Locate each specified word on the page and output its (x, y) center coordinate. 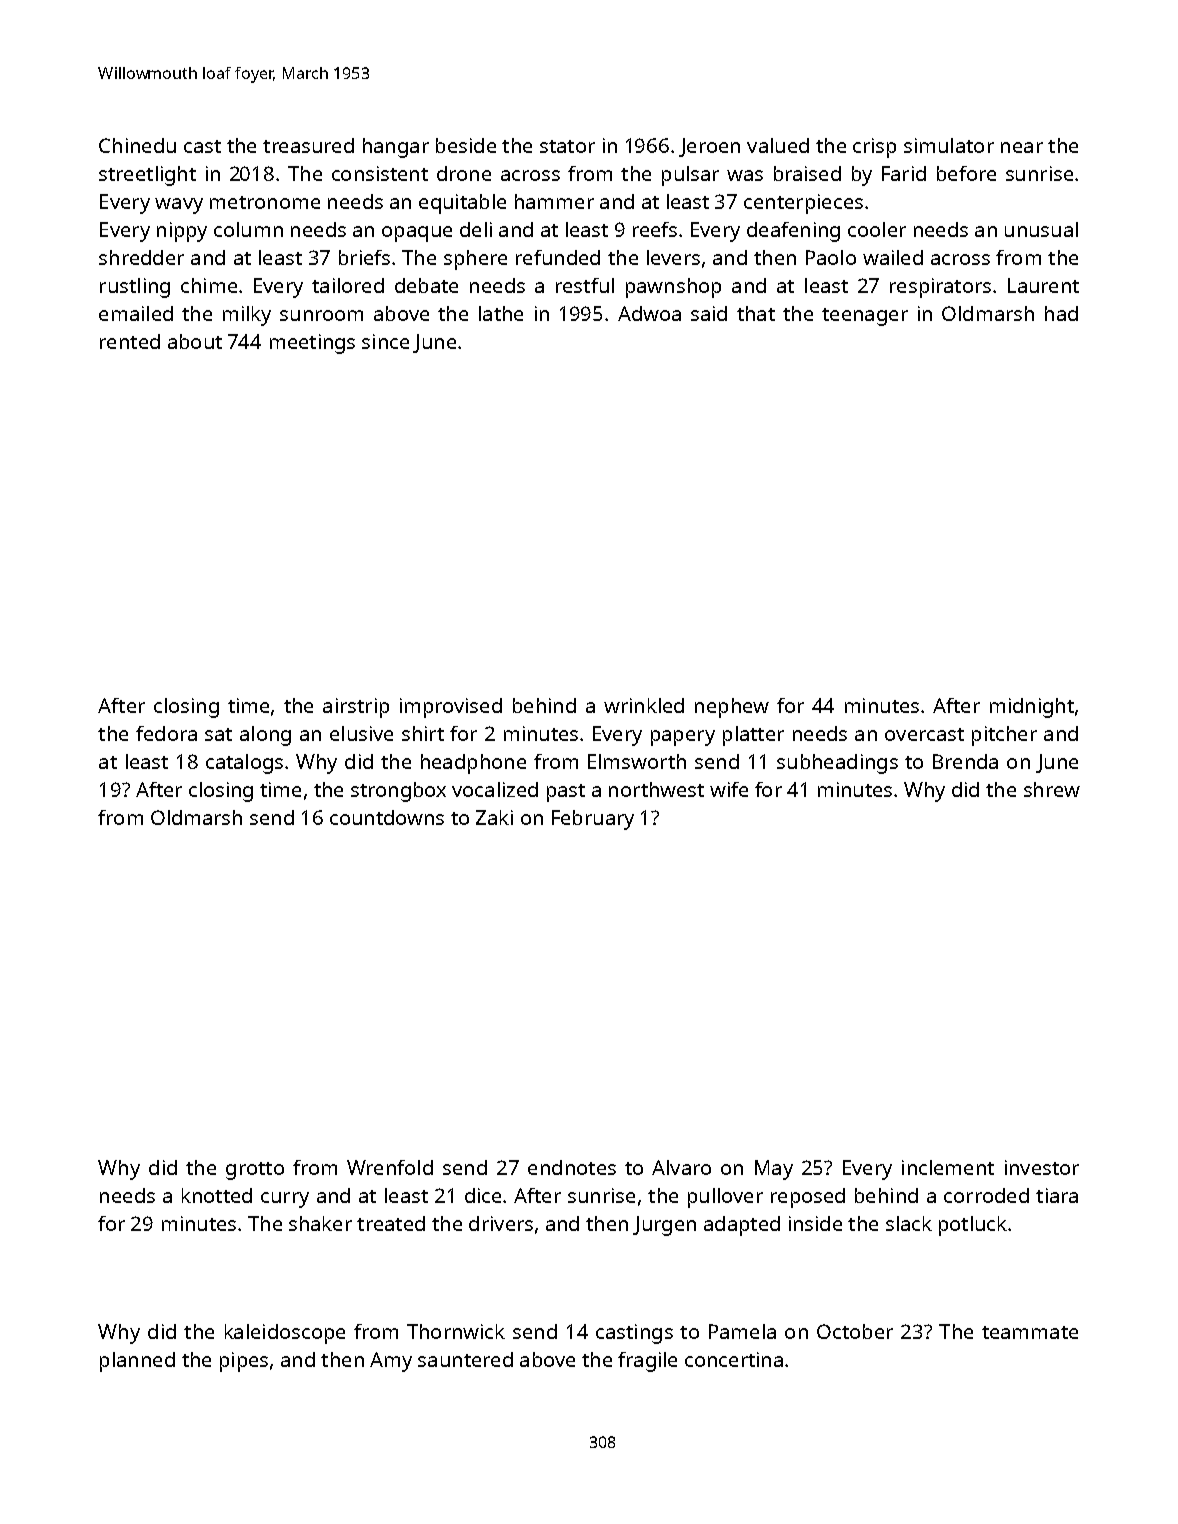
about (195, 341)
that (756, 313)
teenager (865, 317)
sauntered (465, 1359)
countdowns (387, 817)
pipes (244, 1362)
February (593, 820)
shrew (1052, 789)
